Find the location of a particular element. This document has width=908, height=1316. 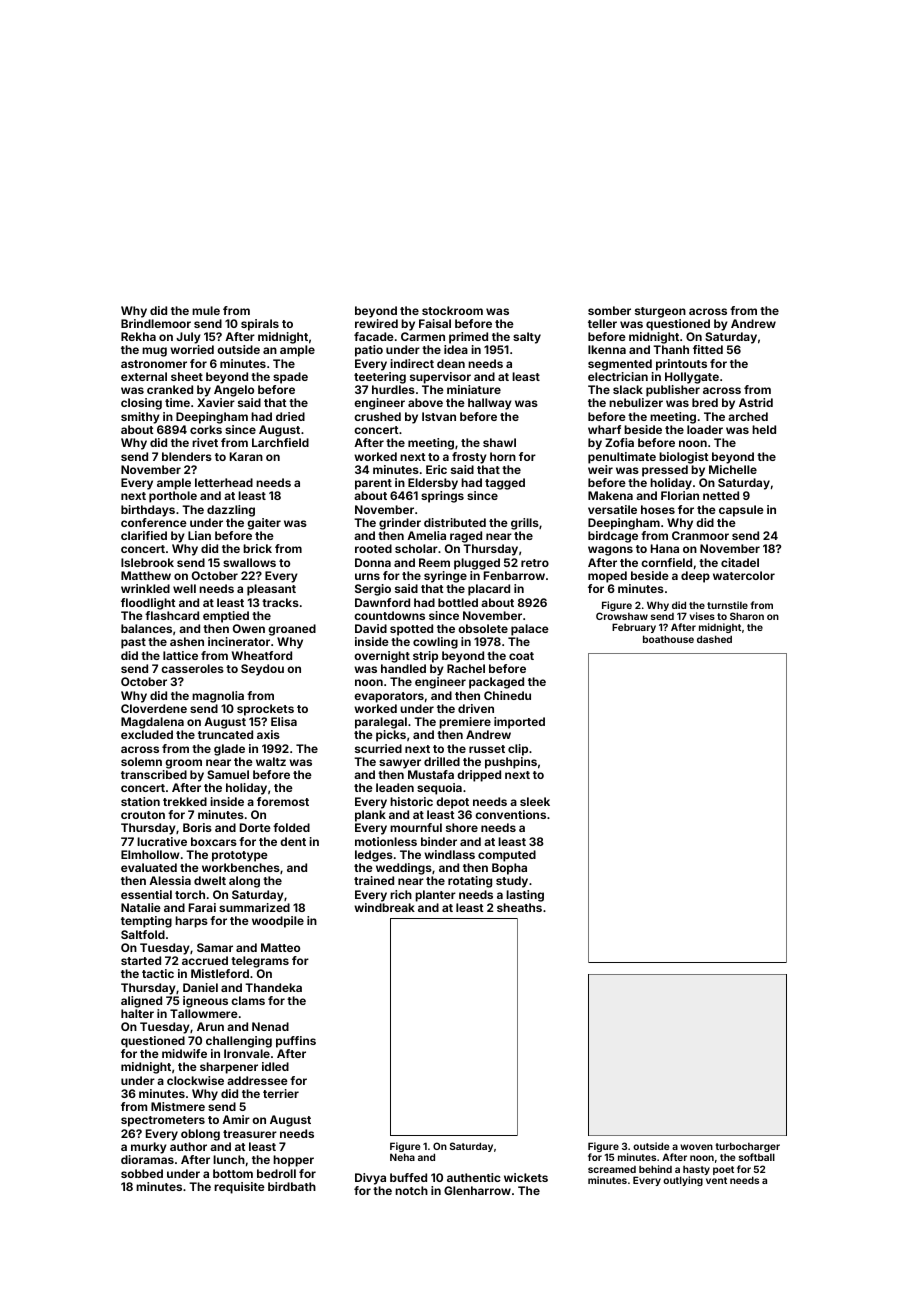

Rekha is located at coordinates (138, 336).
